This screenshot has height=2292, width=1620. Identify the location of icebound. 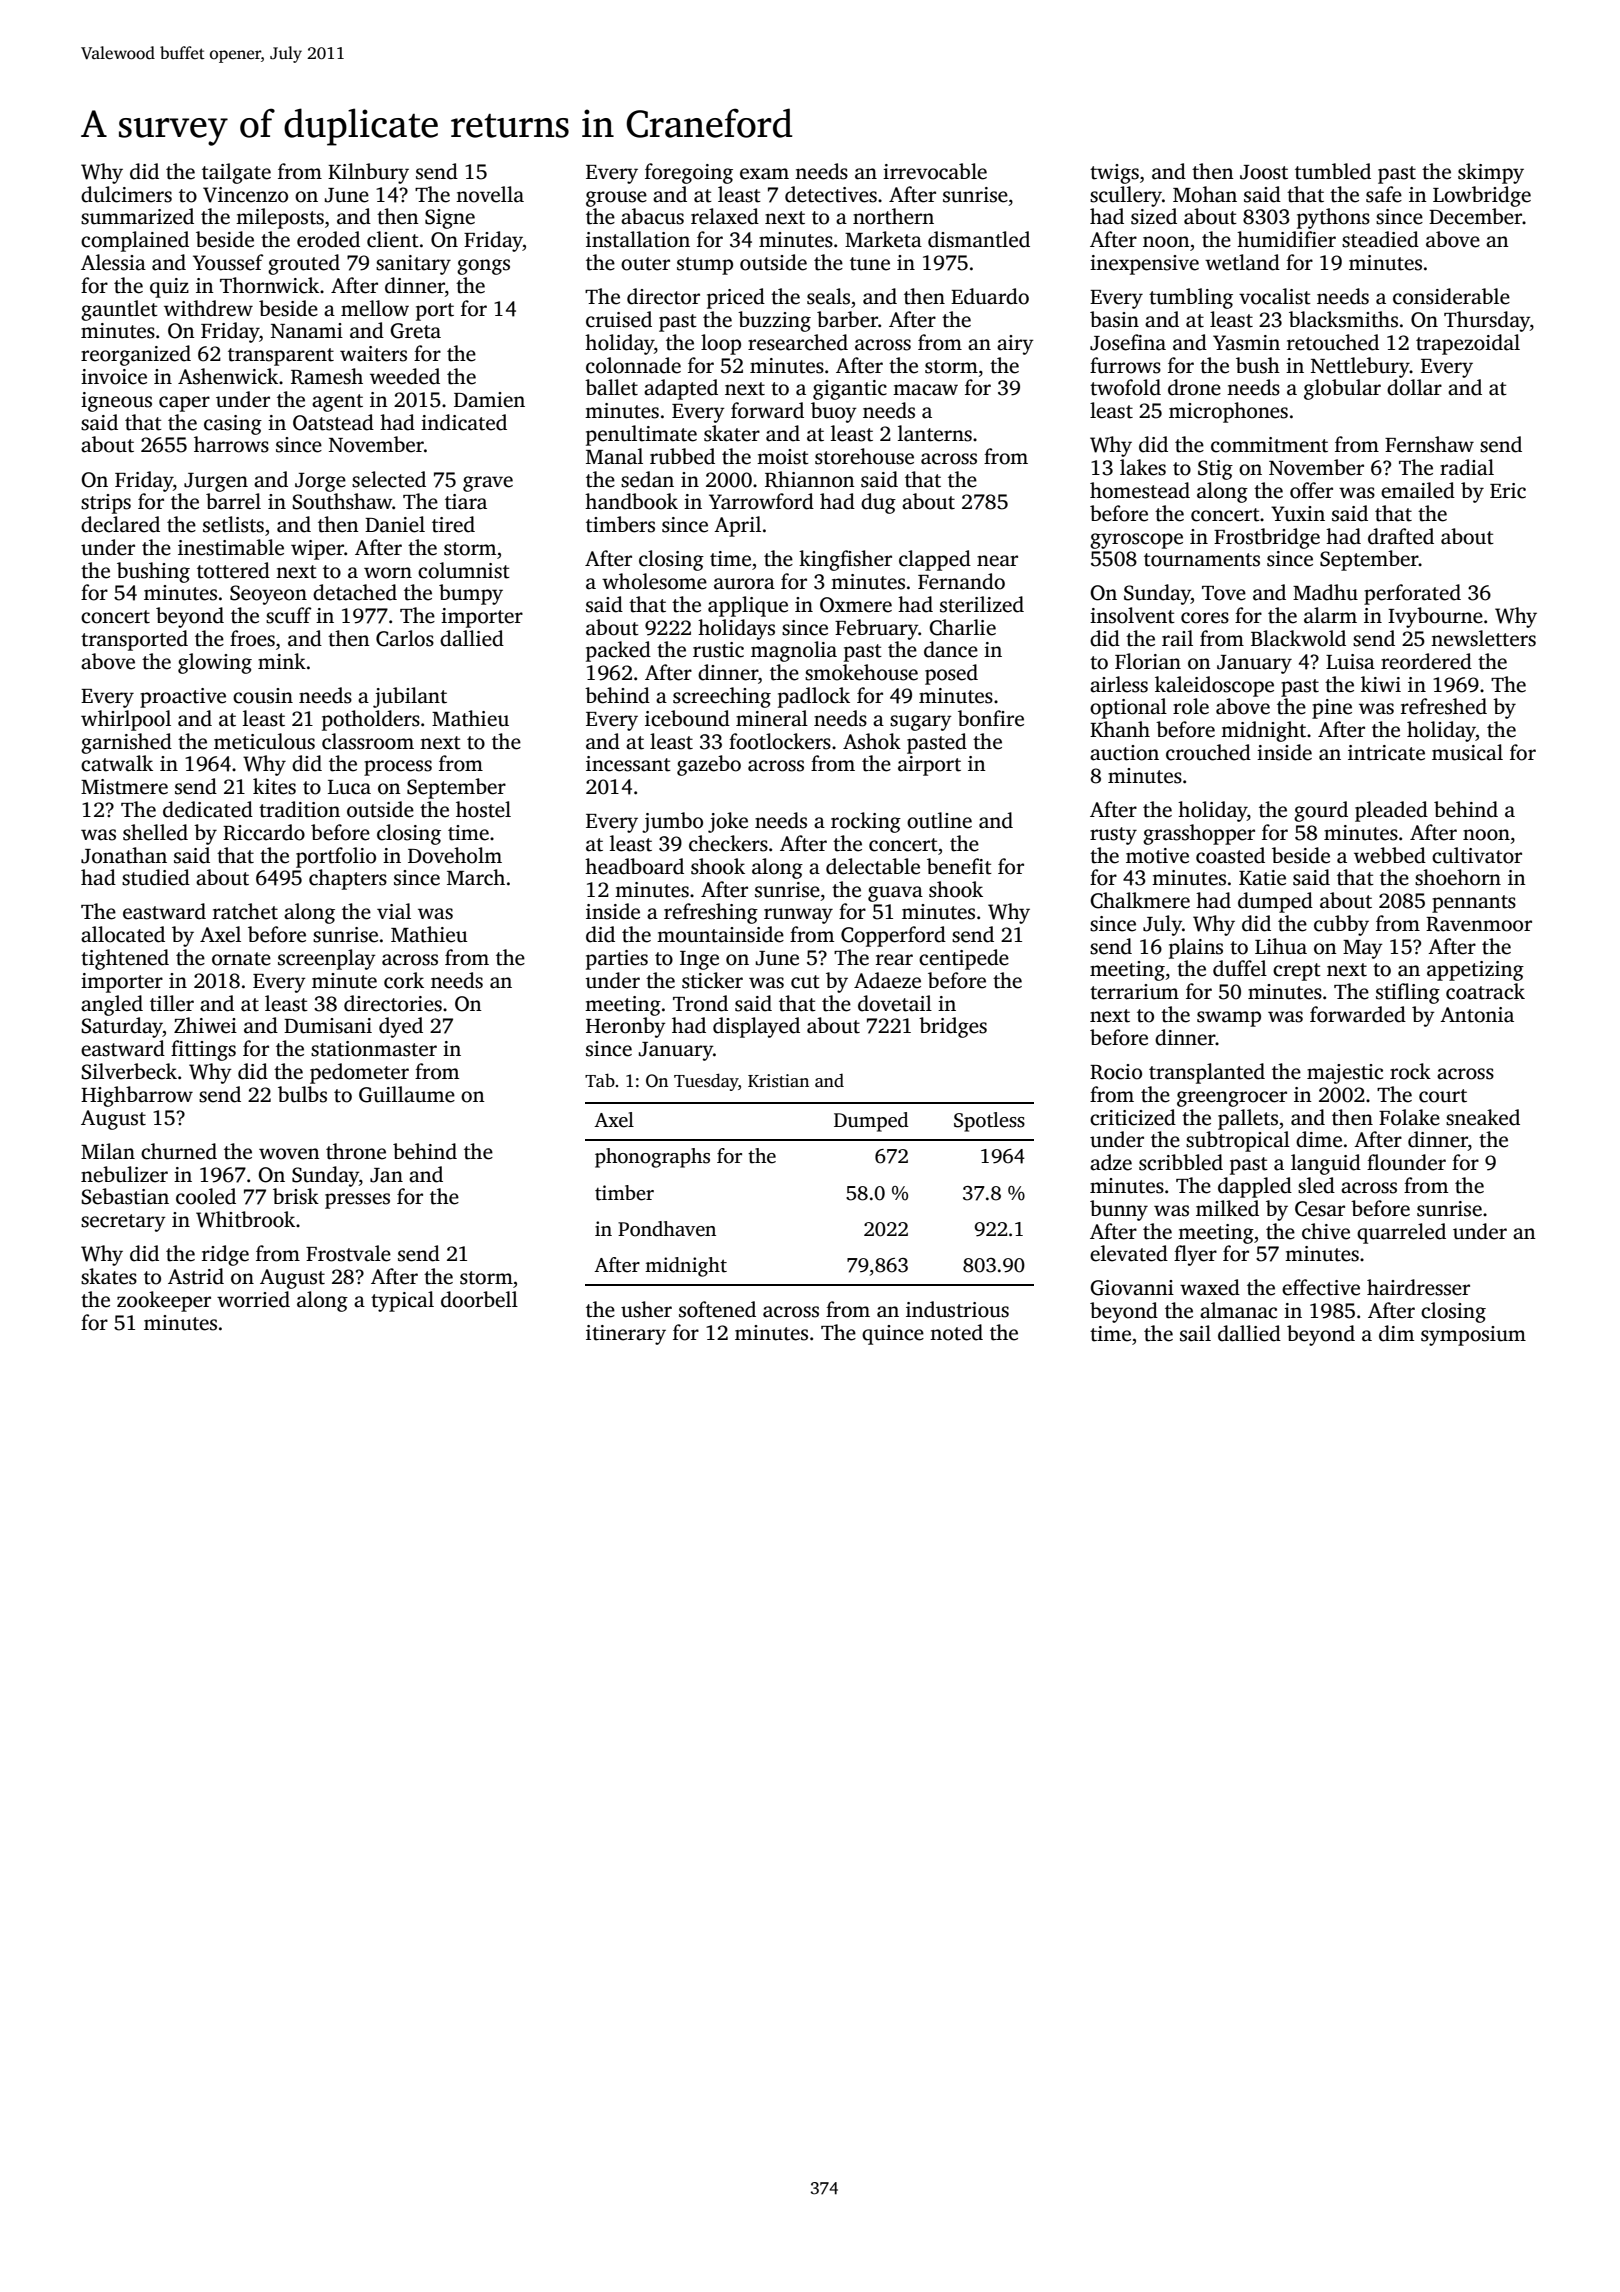
(687, 718).
